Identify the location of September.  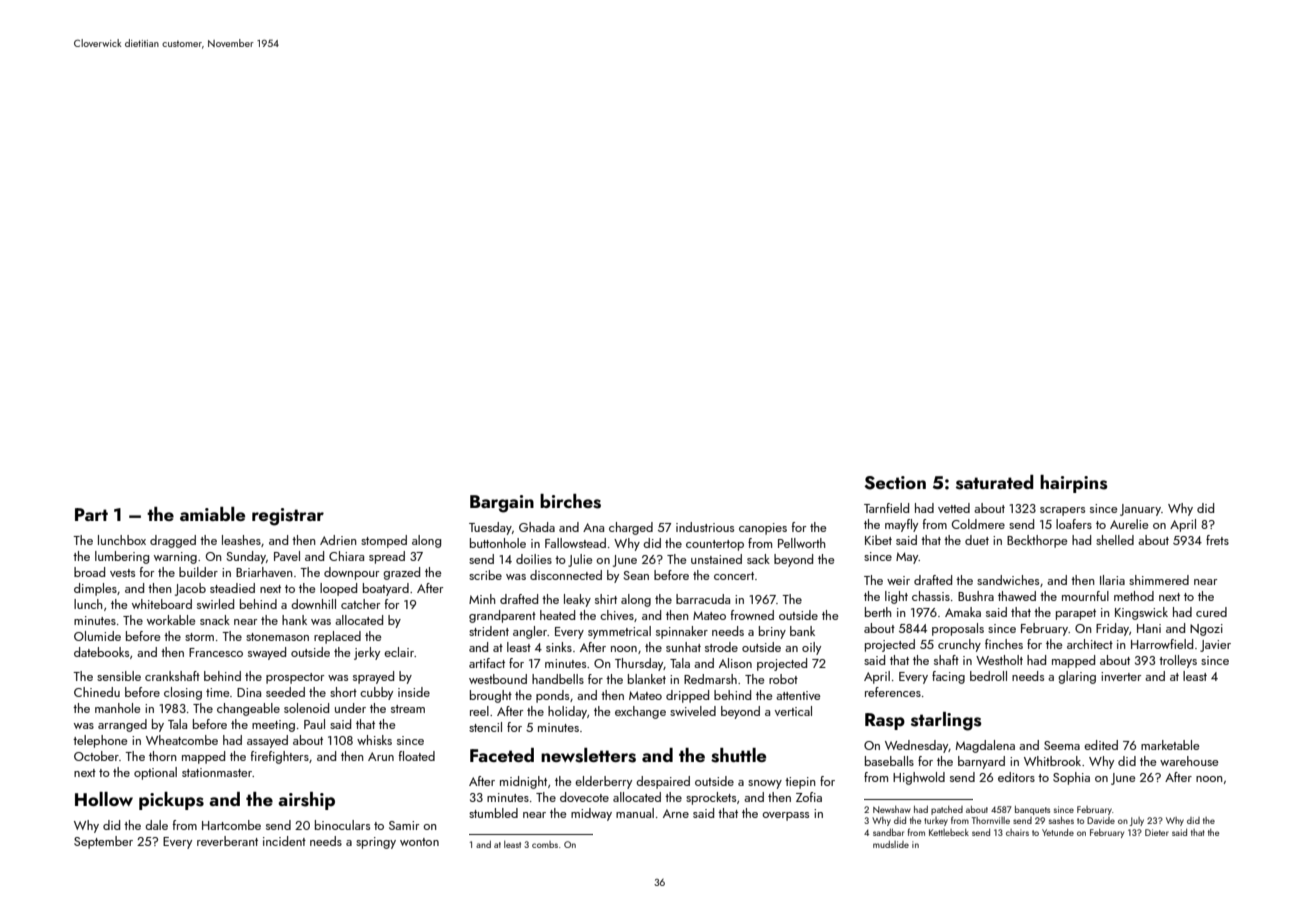
(103, 842).
